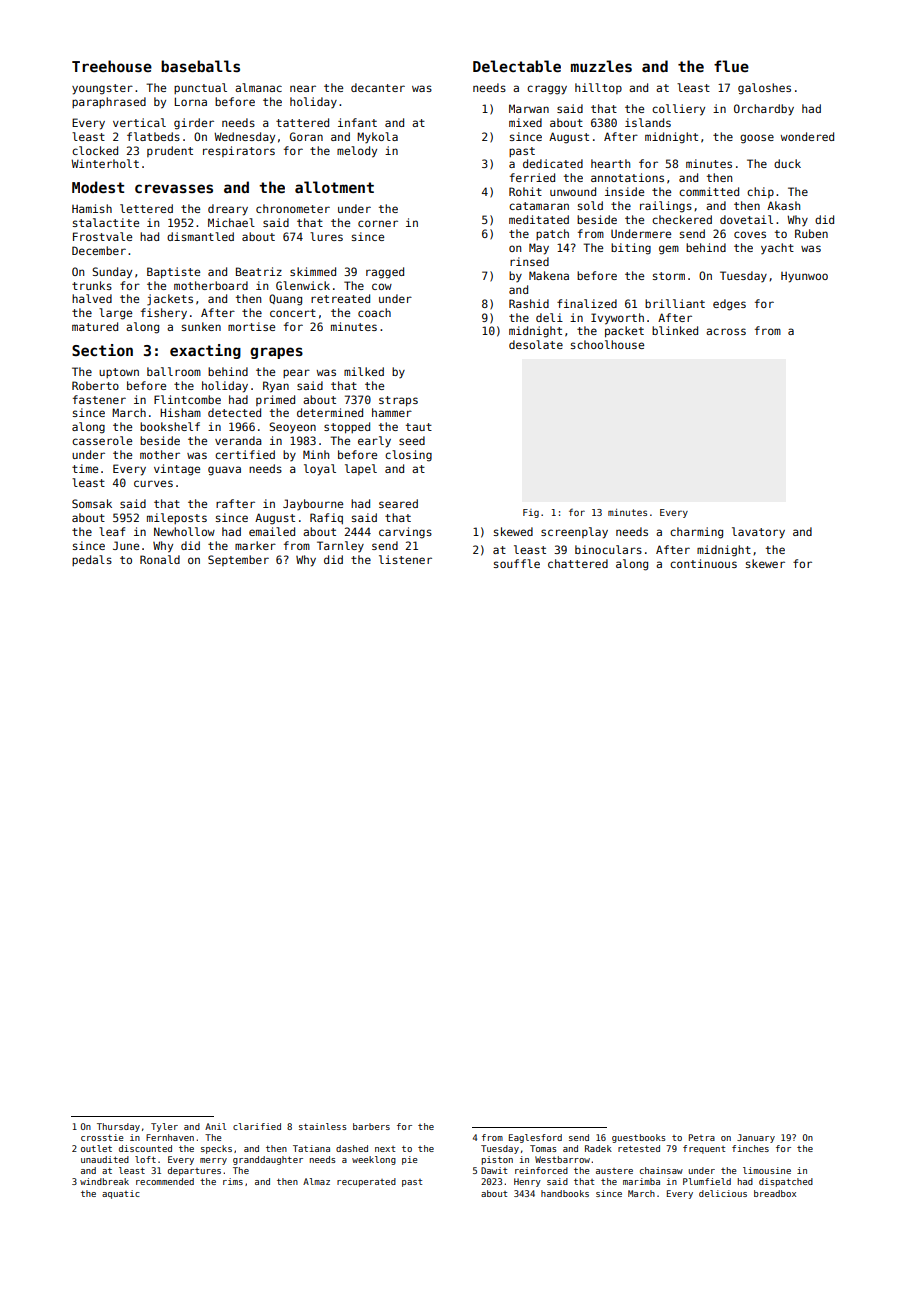 This document has width=908, height=1316. Describe the element at coordinates (726, 331) in the document. I see `across` at that location.
